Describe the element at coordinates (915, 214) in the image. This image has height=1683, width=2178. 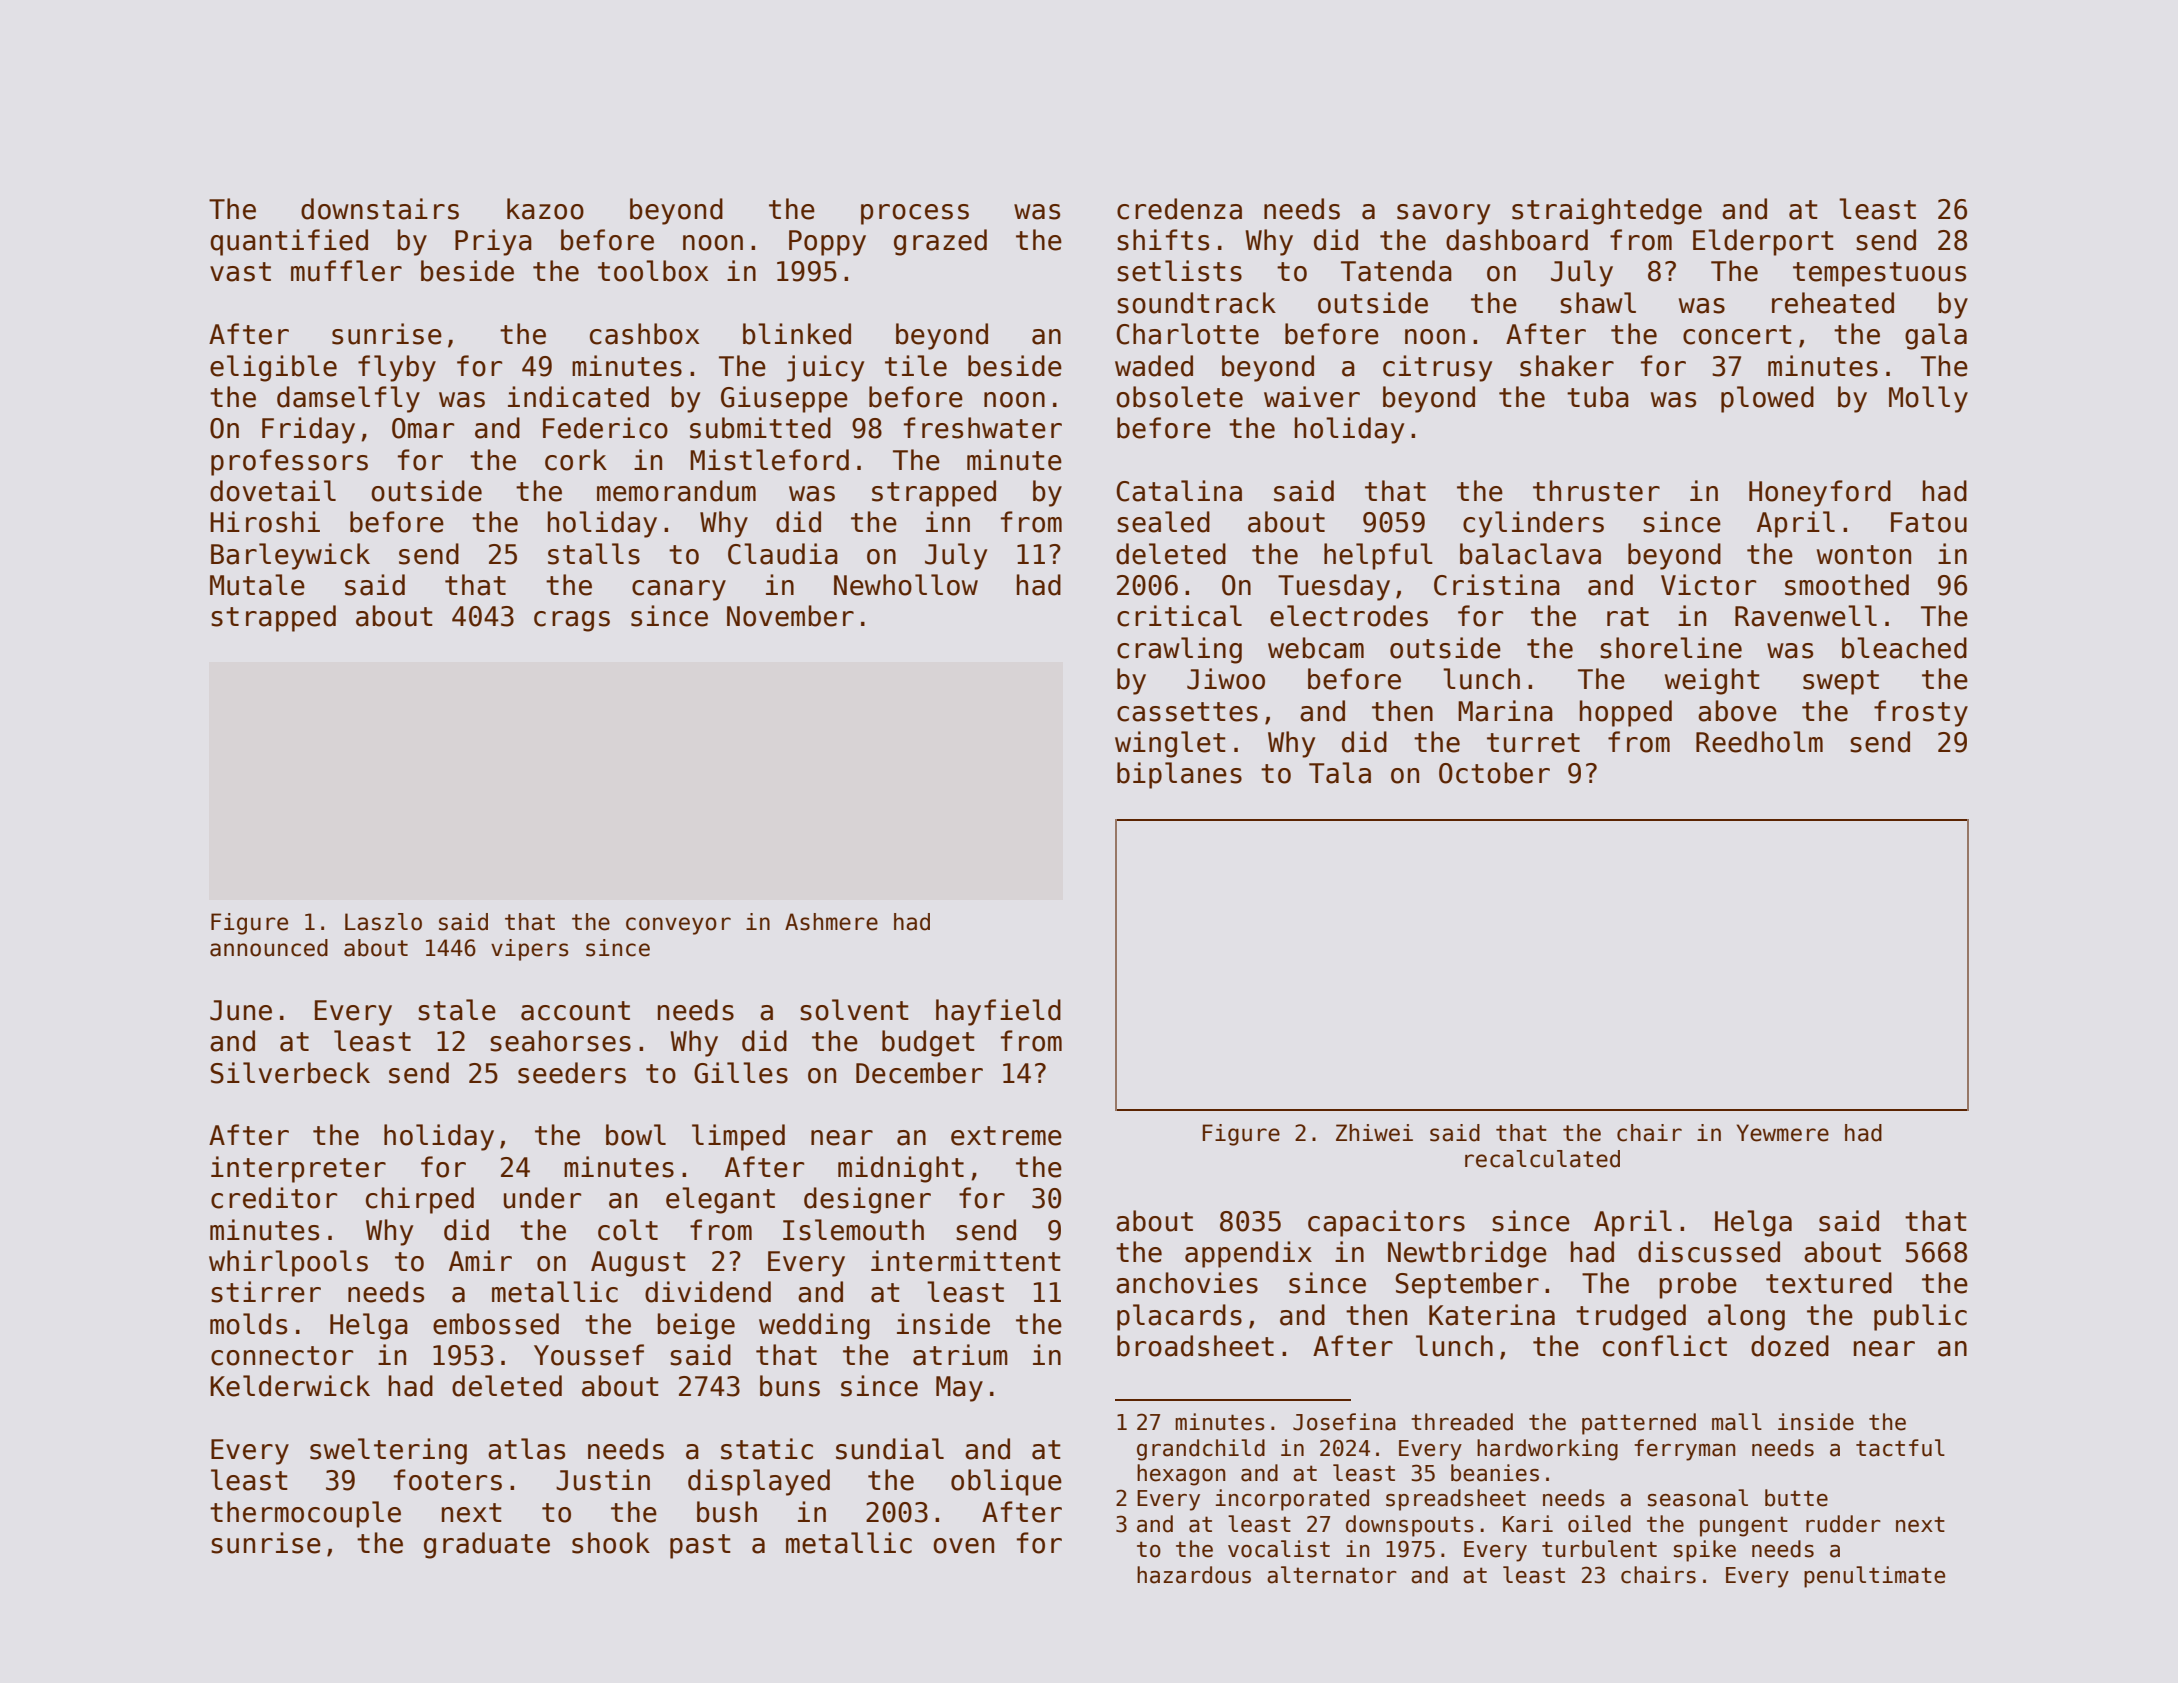
I see `process` at that location.
